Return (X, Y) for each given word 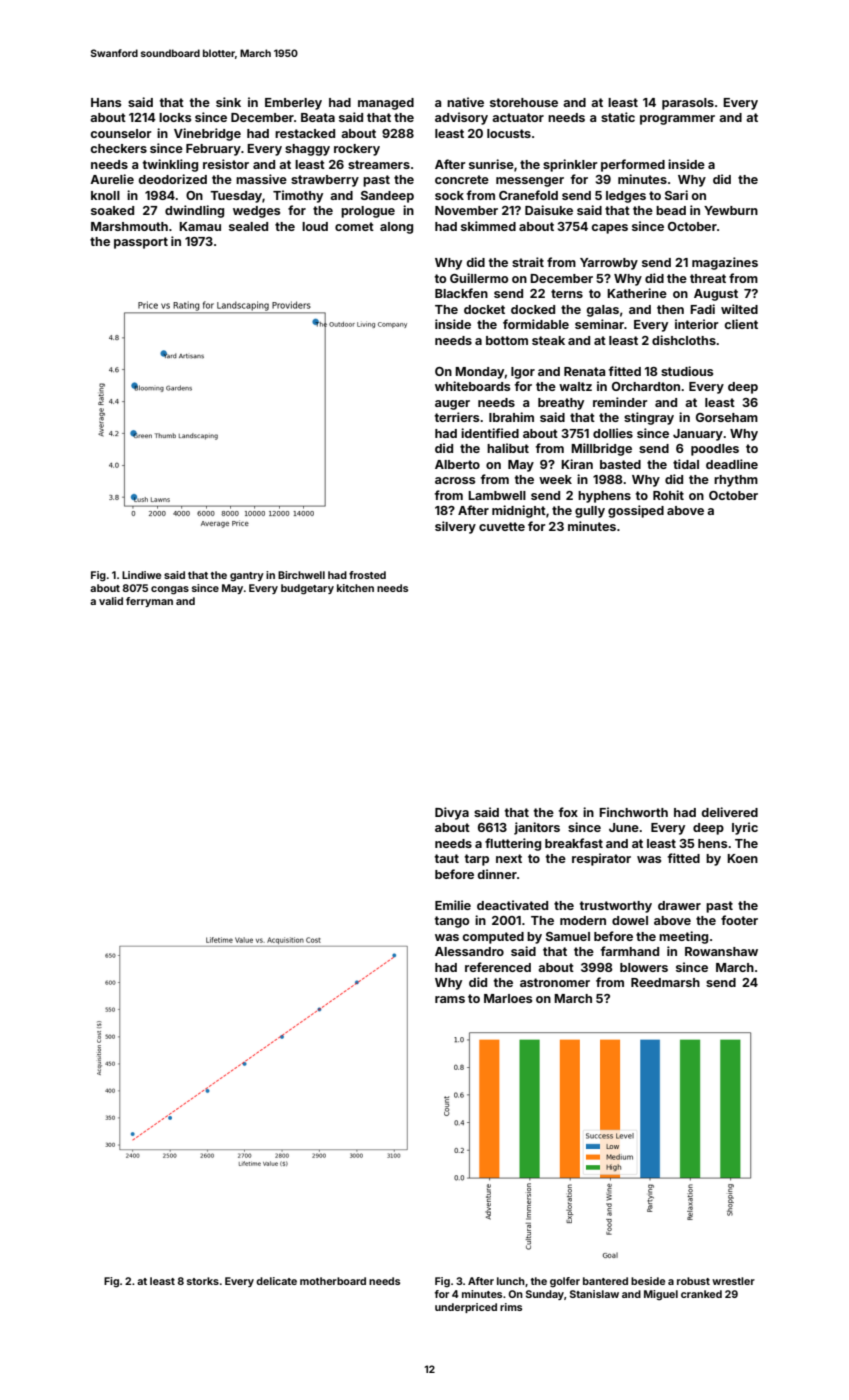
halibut (508, 448)
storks (203, 1281)
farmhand (630, 951)
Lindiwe (141, 575)
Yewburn (731, 210)
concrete (462, 179)
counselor (121, 133)
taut (447, 858)
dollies (613, 433)
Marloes (508, 998)
